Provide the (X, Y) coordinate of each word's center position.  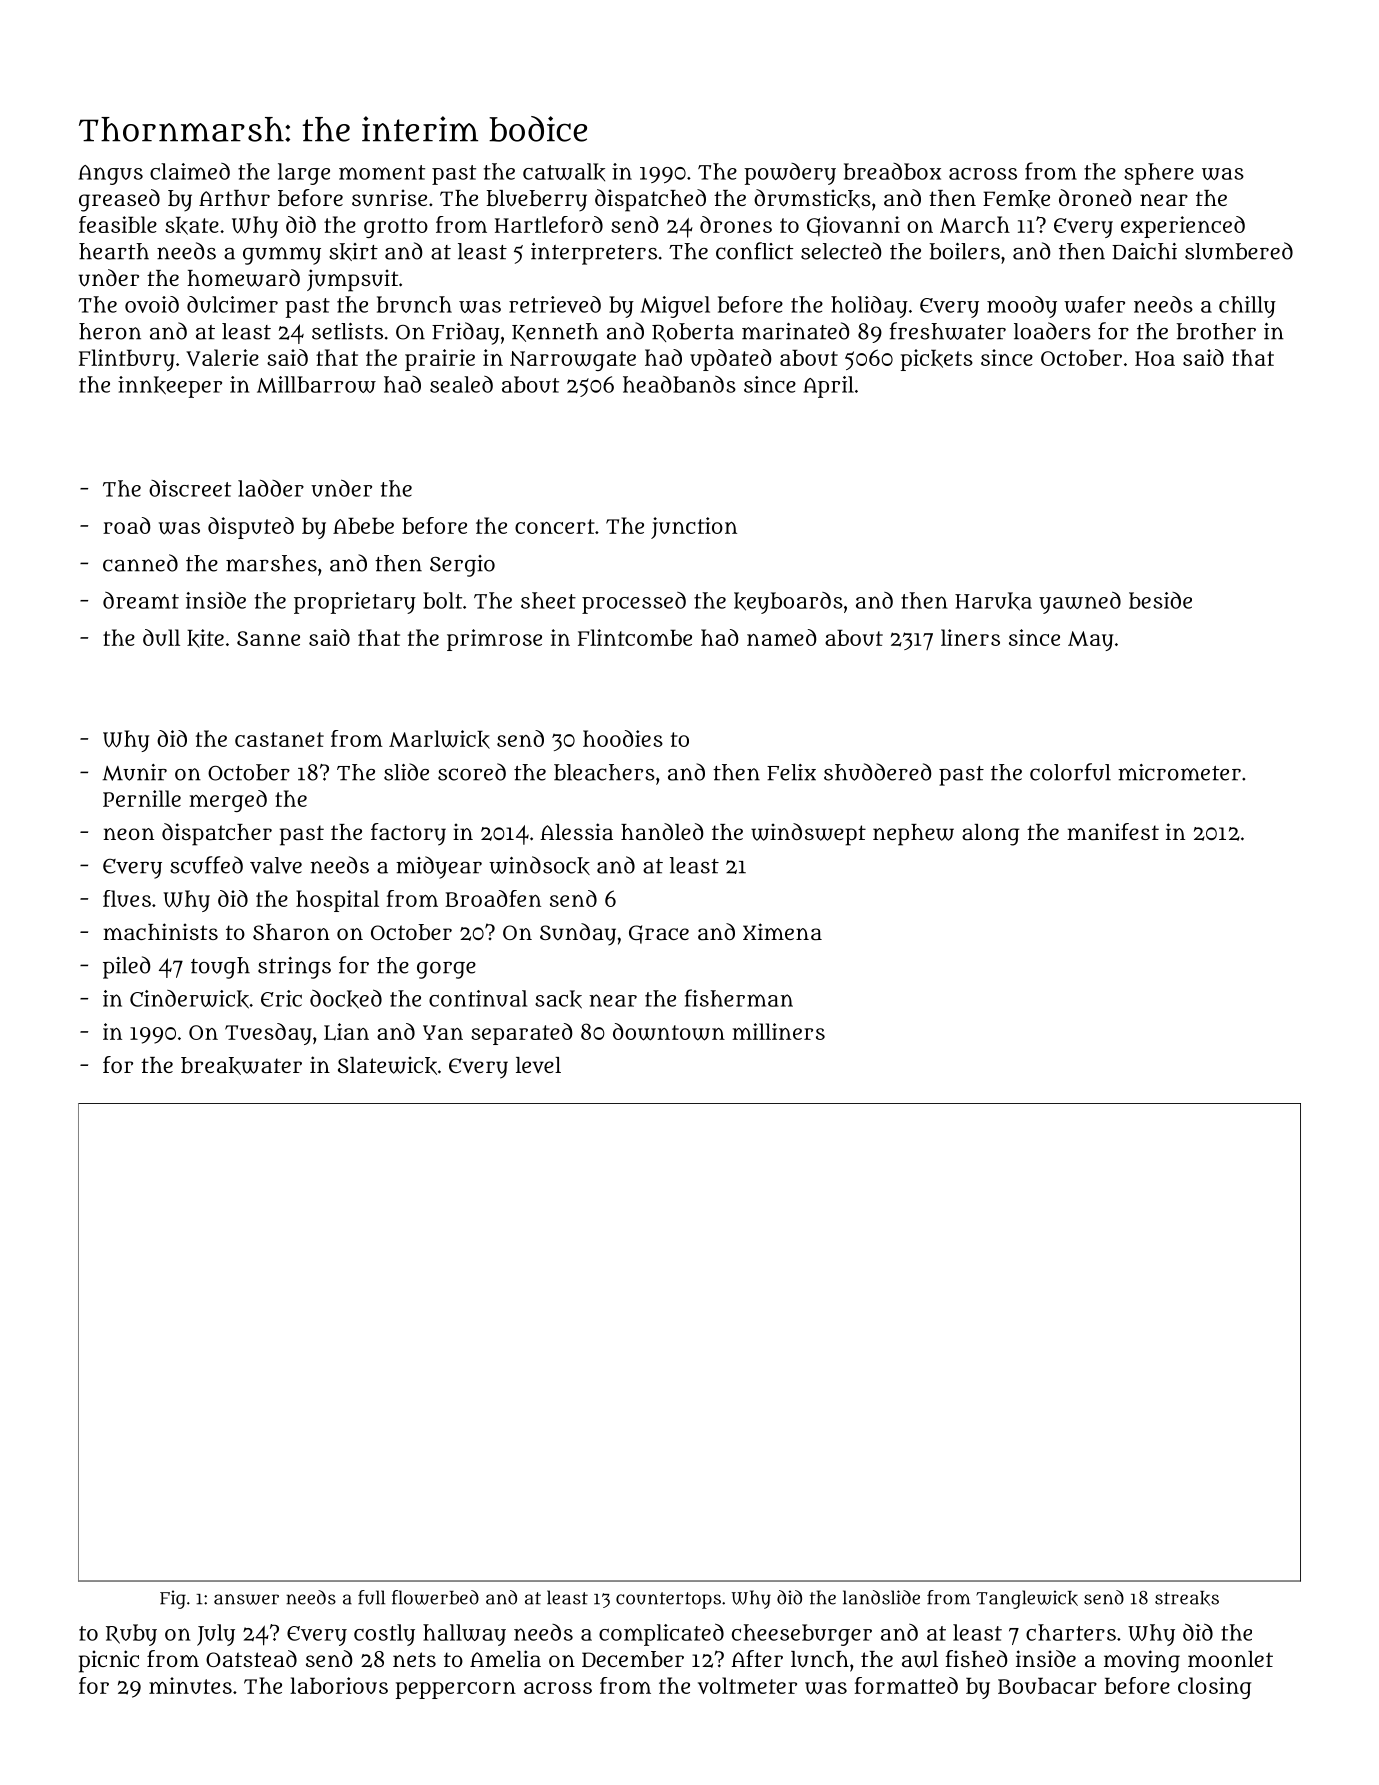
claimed (190, 171)
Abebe (363, 525)
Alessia (576, 831)
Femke (1016, 199)
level (538, 1065)
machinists (160, 931)
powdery (790, 174)
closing (1215, 1688)
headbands (679, 384)
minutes (190, 1685)
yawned (1080, 602)
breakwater (241, 1066)
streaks (1187, 1598)
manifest (1113, 831)
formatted (906, 1685)
